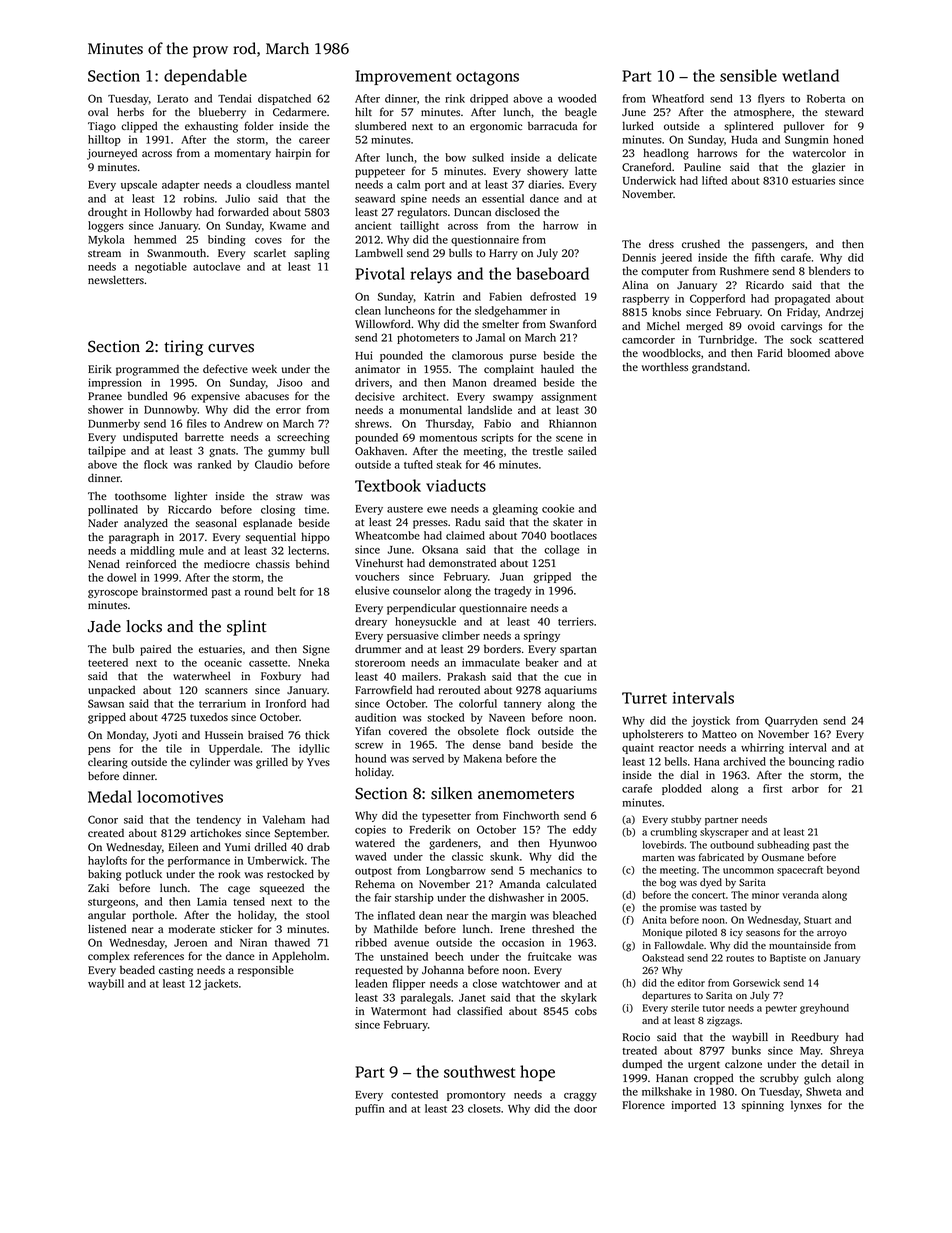 The image size is (952, 1233). What do you see at coordinates (380, 173) in the page?
I see `puppeteer` at bounding box center [380, 173].
